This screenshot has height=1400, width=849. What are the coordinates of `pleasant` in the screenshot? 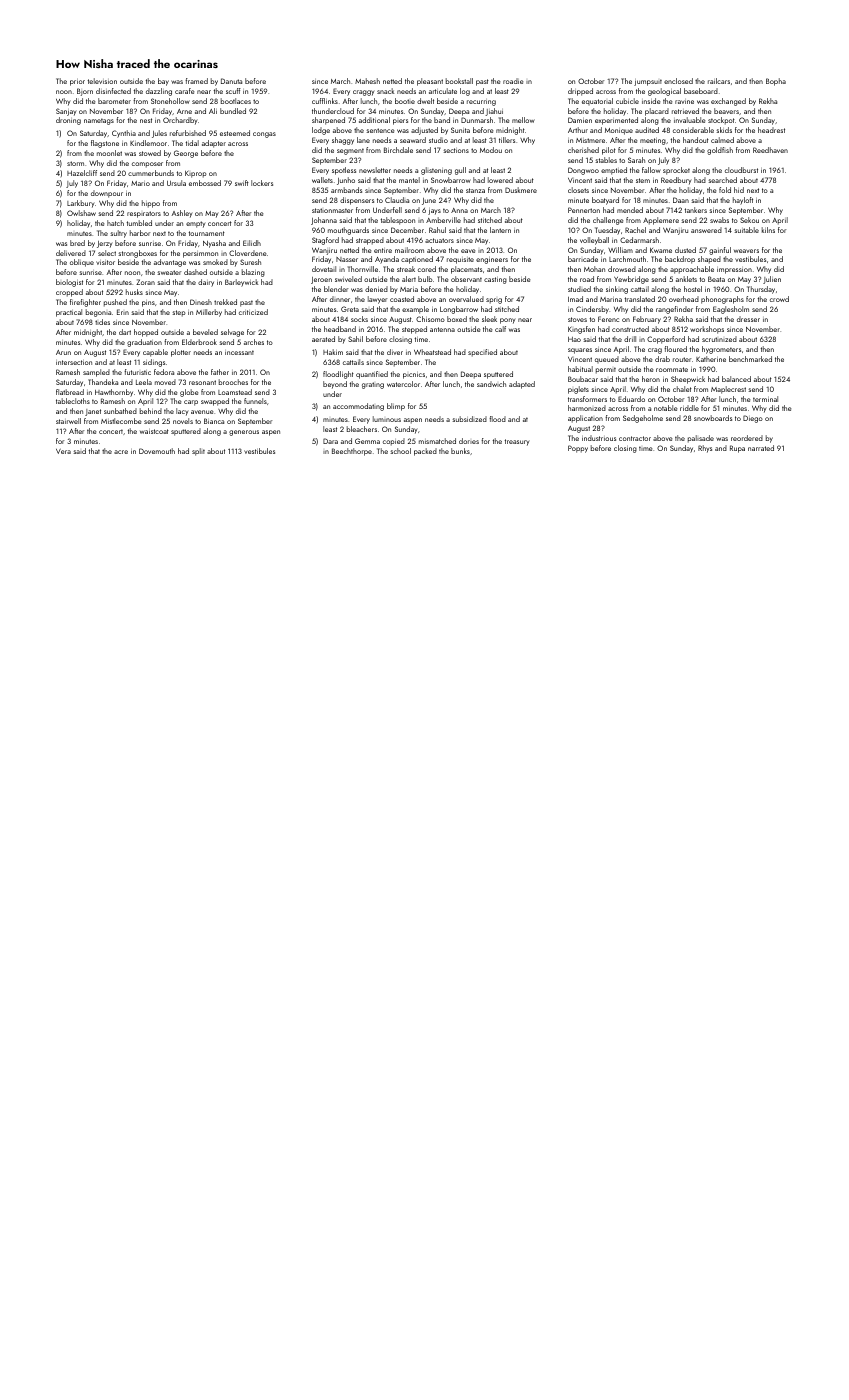 It's located at (430, 82).
